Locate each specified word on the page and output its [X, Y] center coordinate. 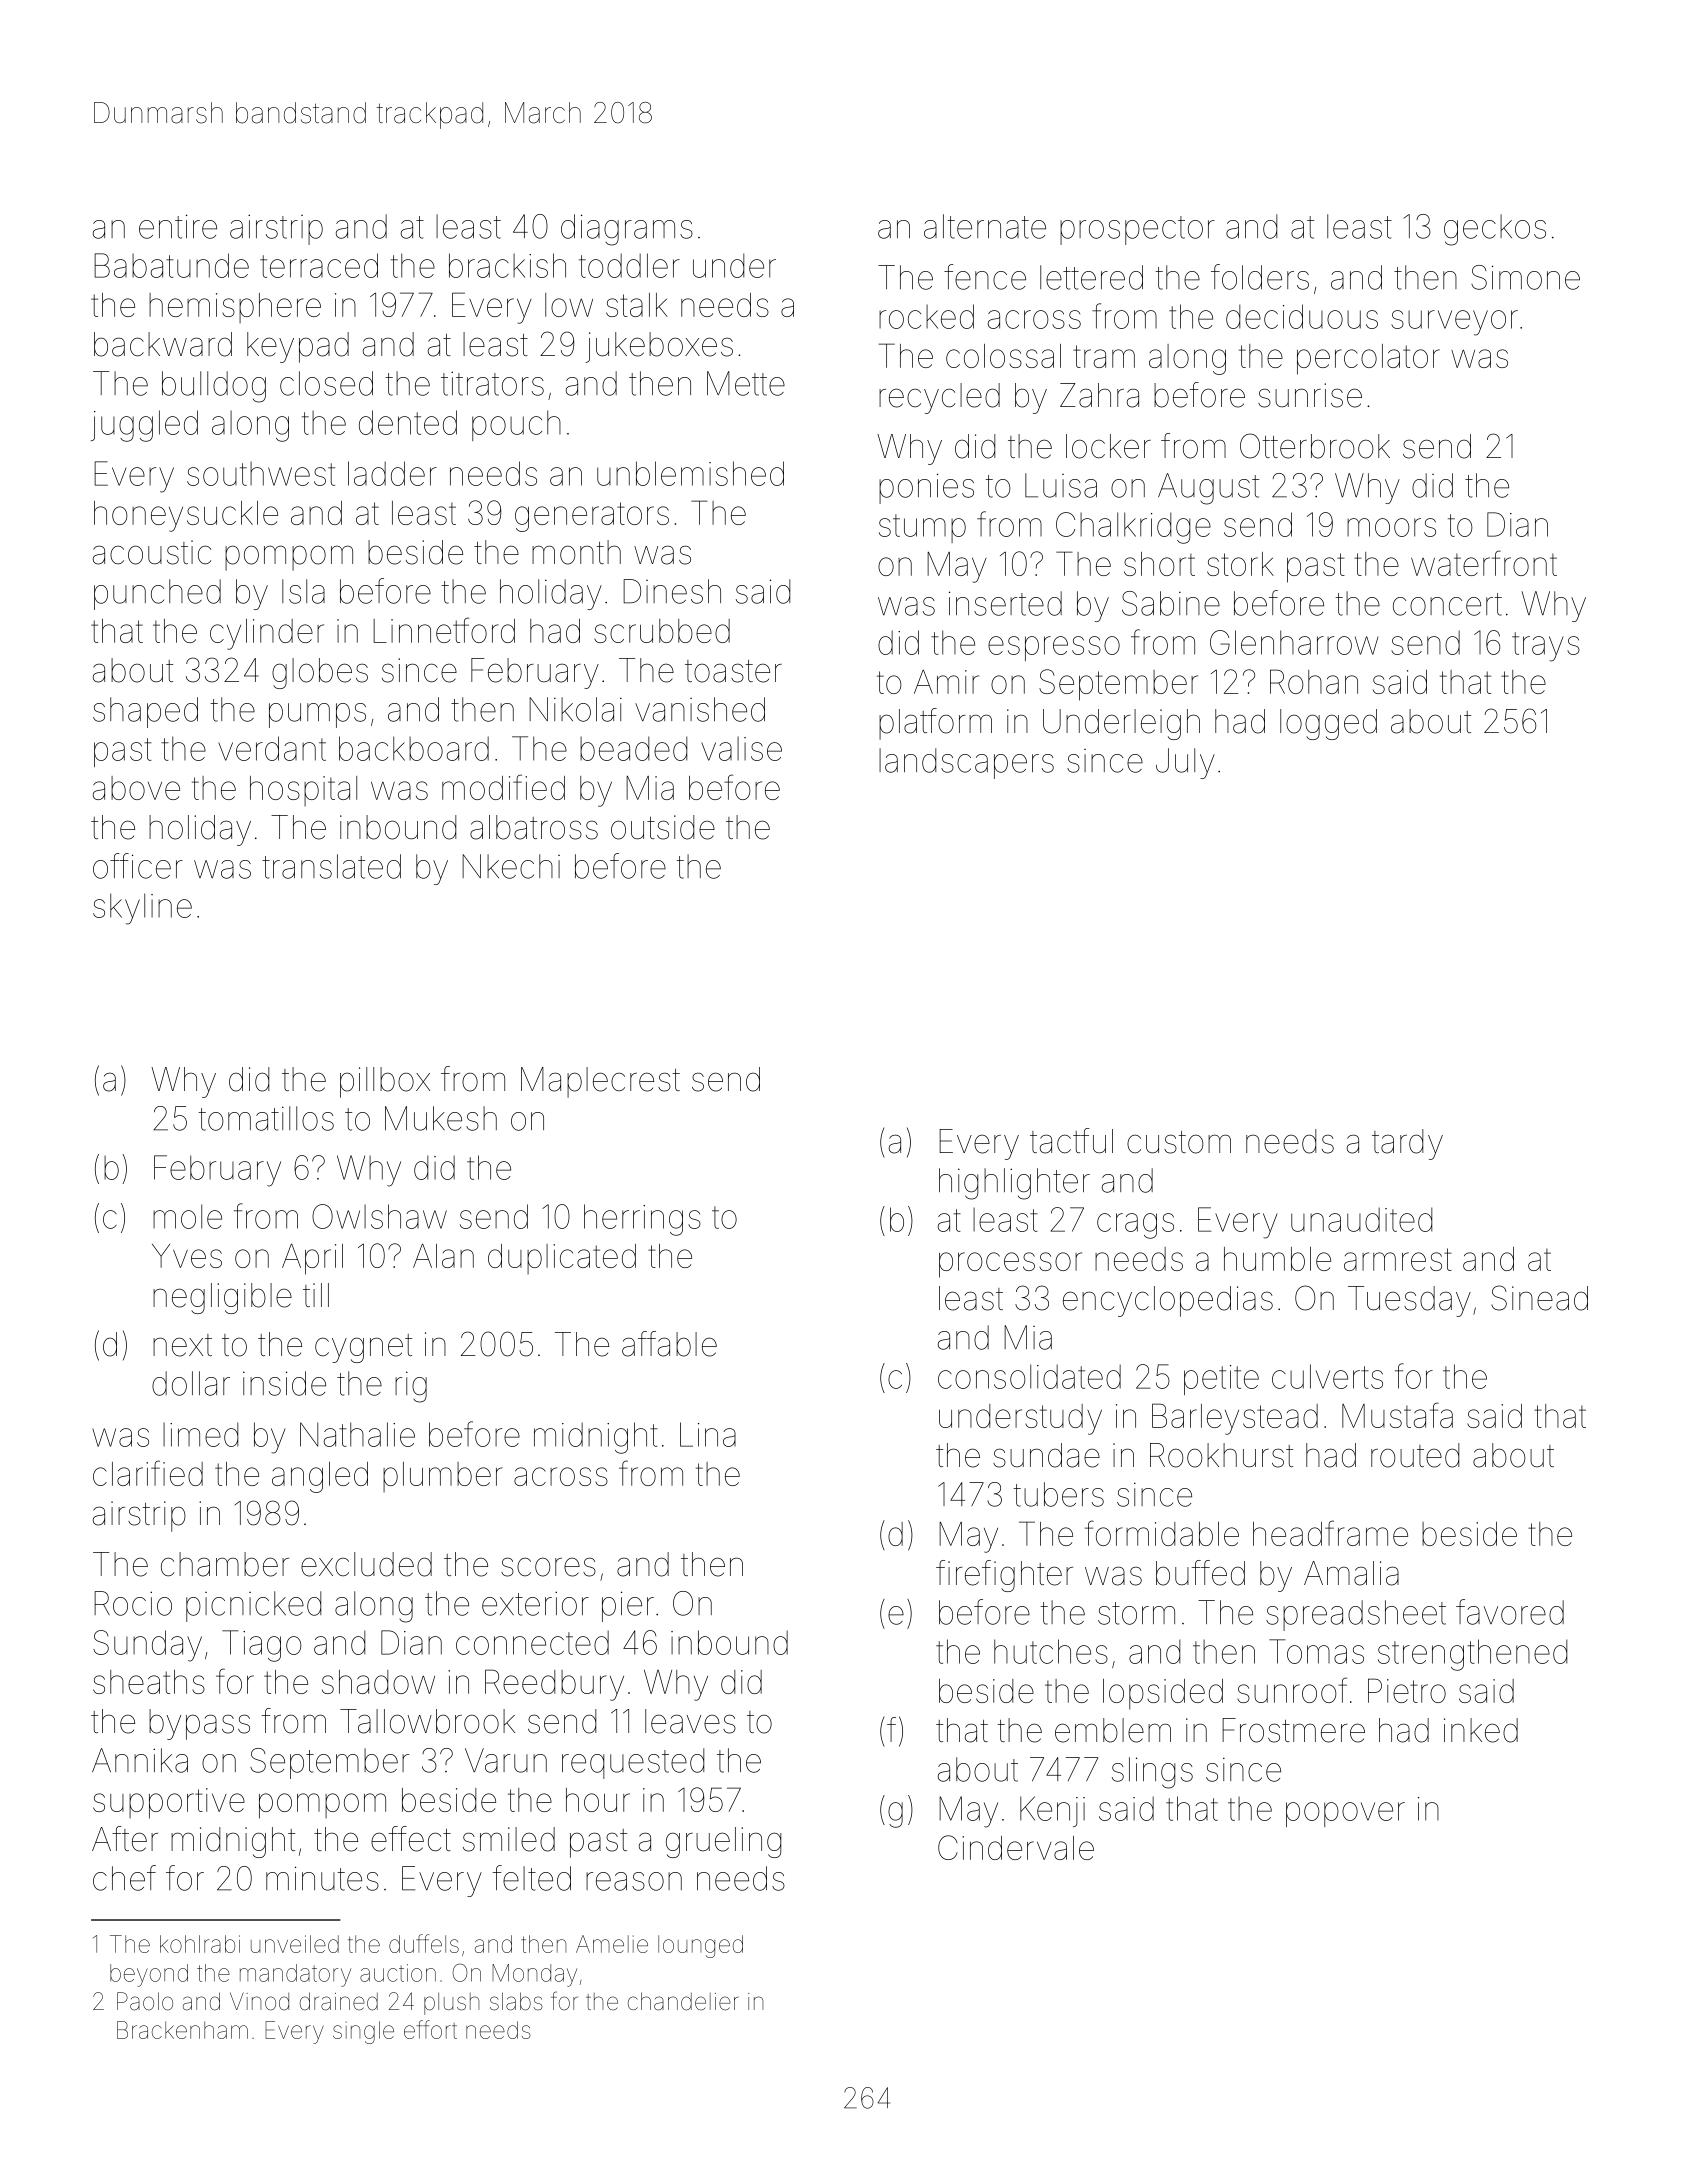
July [1185, 763]
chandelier [683, 2001]
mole [187, 1216]
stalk [637, 305]
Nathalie [357, 1434]
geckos [1495, 230]
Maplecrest [600, 1082]
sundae [1046, 1455]
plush [451, 2004]
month [576, 552]
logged [1328, 724]
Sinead [1539, 1298]
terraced [319, 265]
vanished [700, 709]
